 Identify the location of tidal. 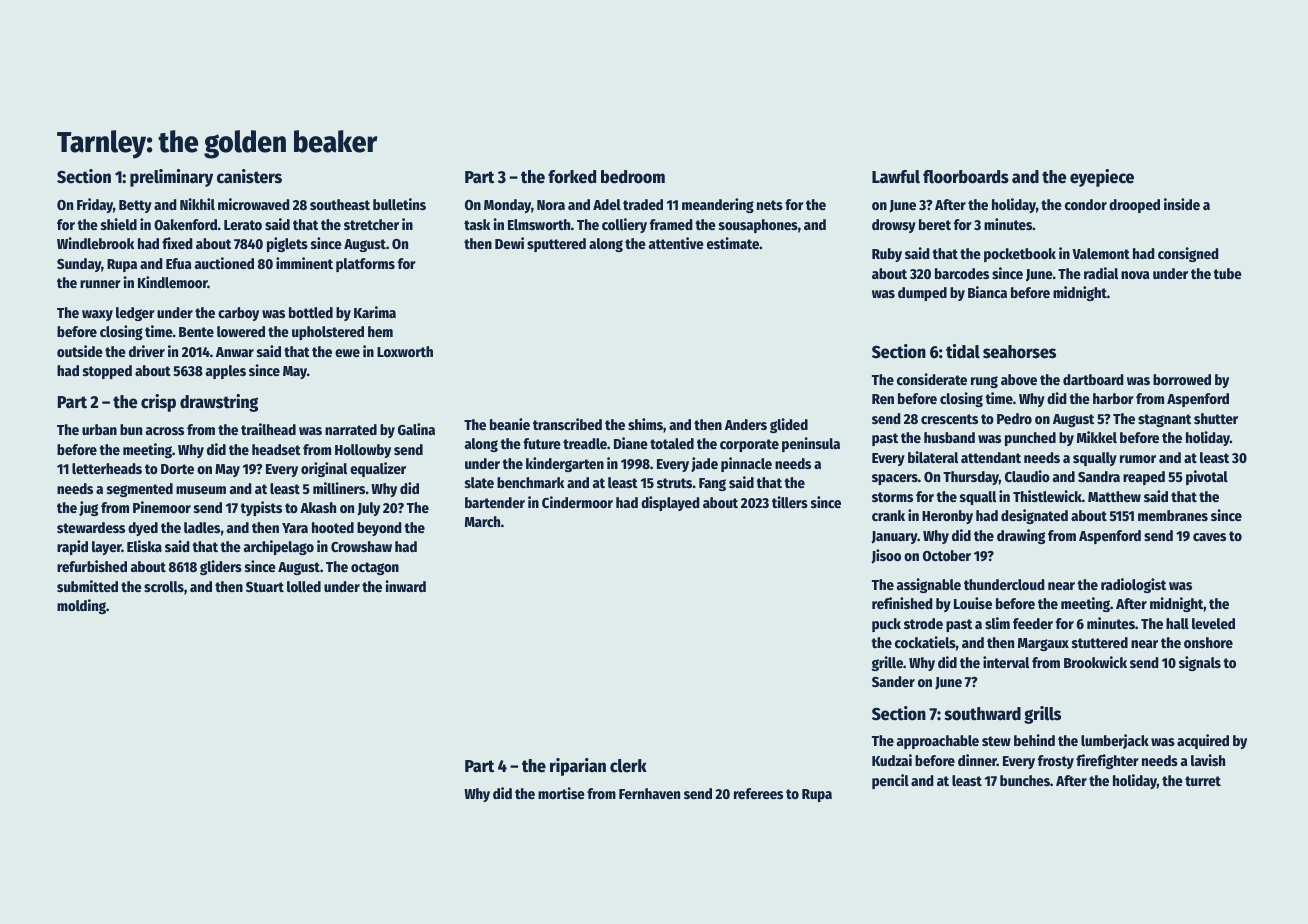
(963, 351).
